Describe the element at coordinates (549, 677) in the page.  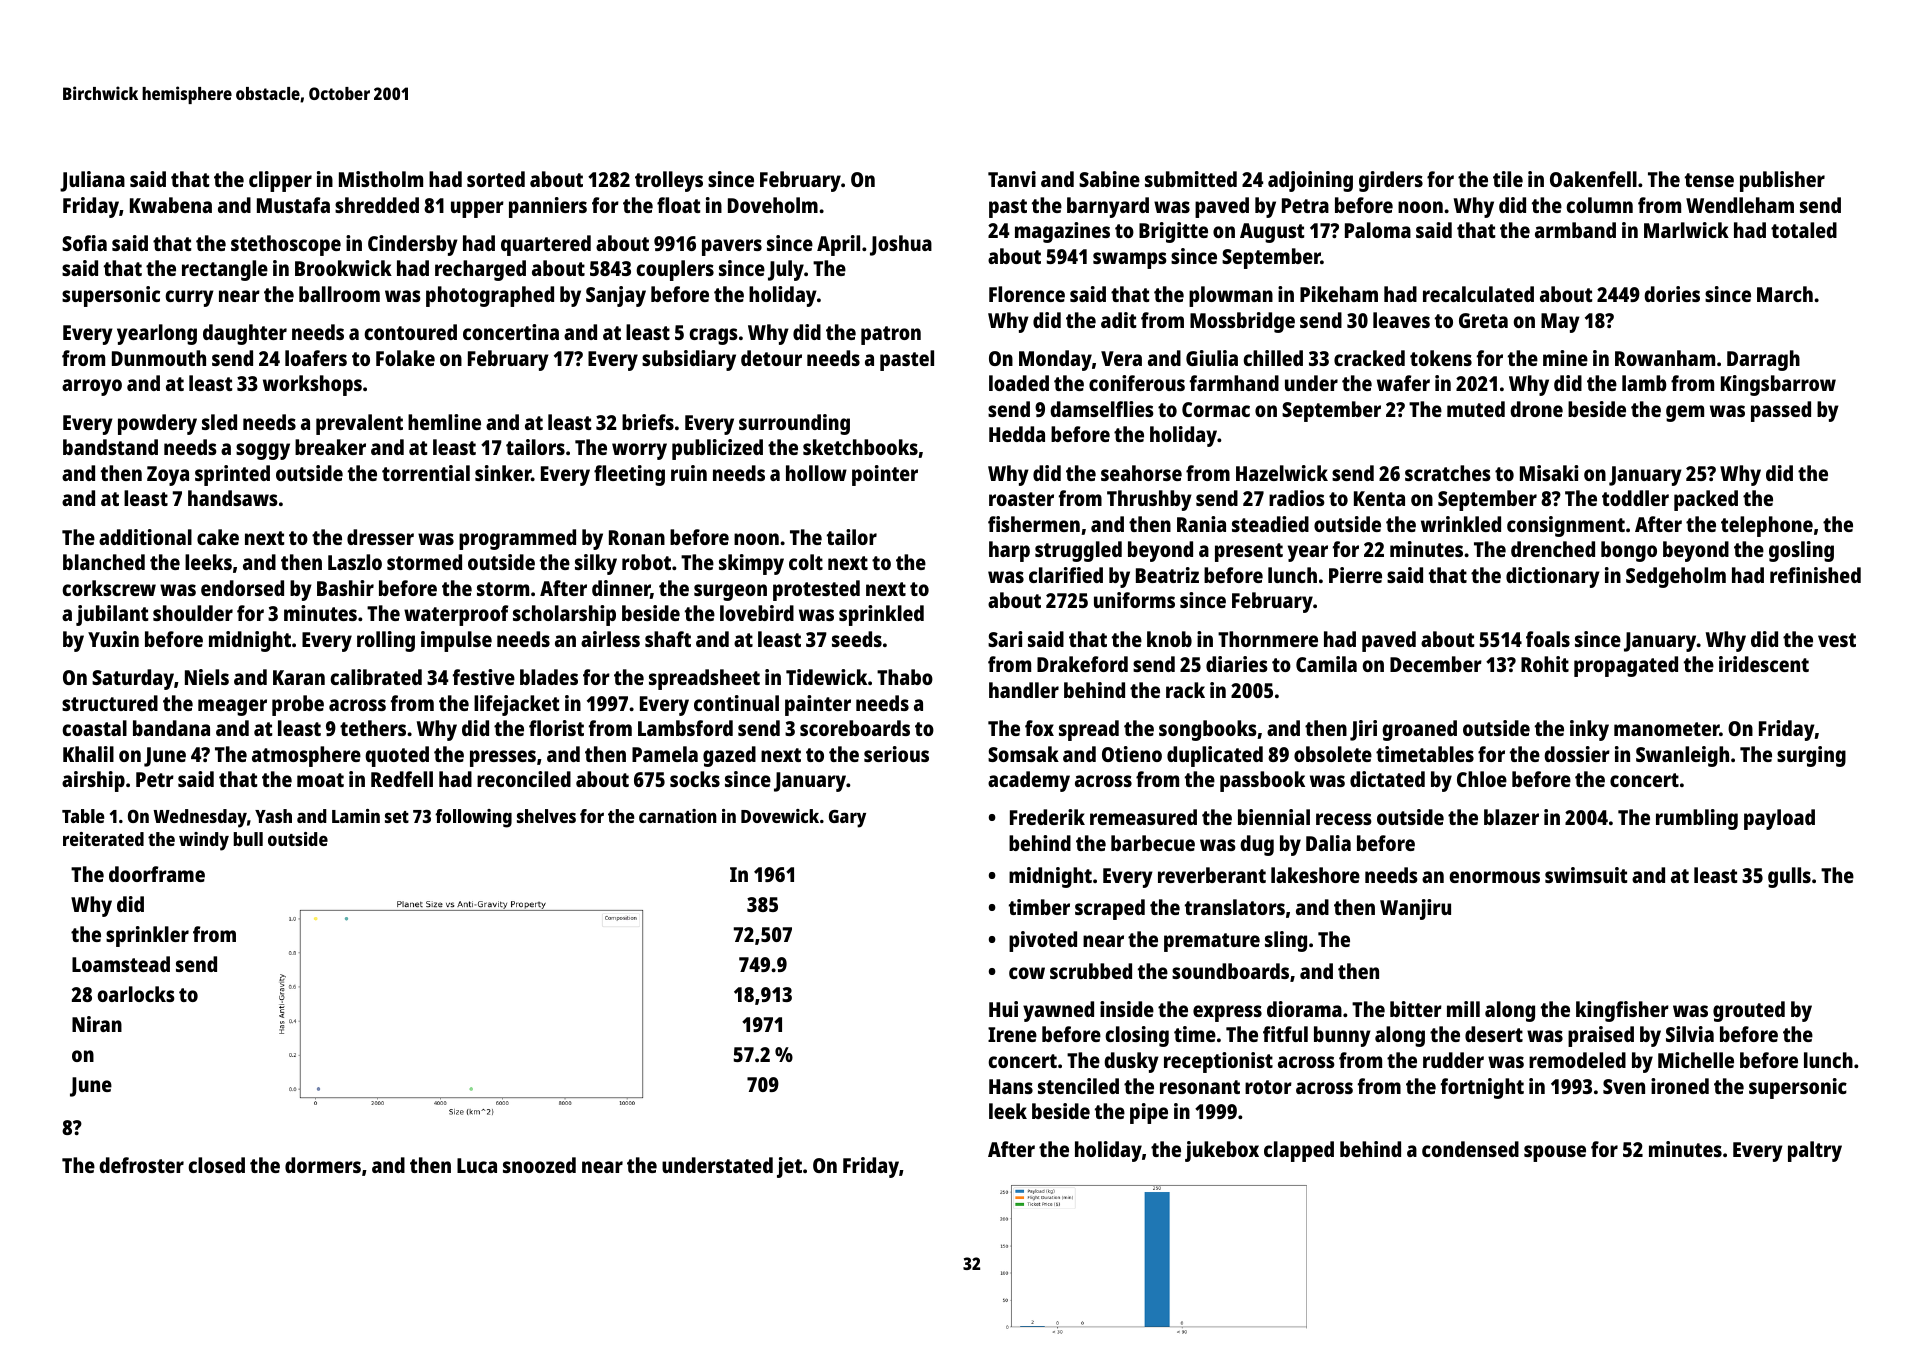
I see `blades` at that location.
